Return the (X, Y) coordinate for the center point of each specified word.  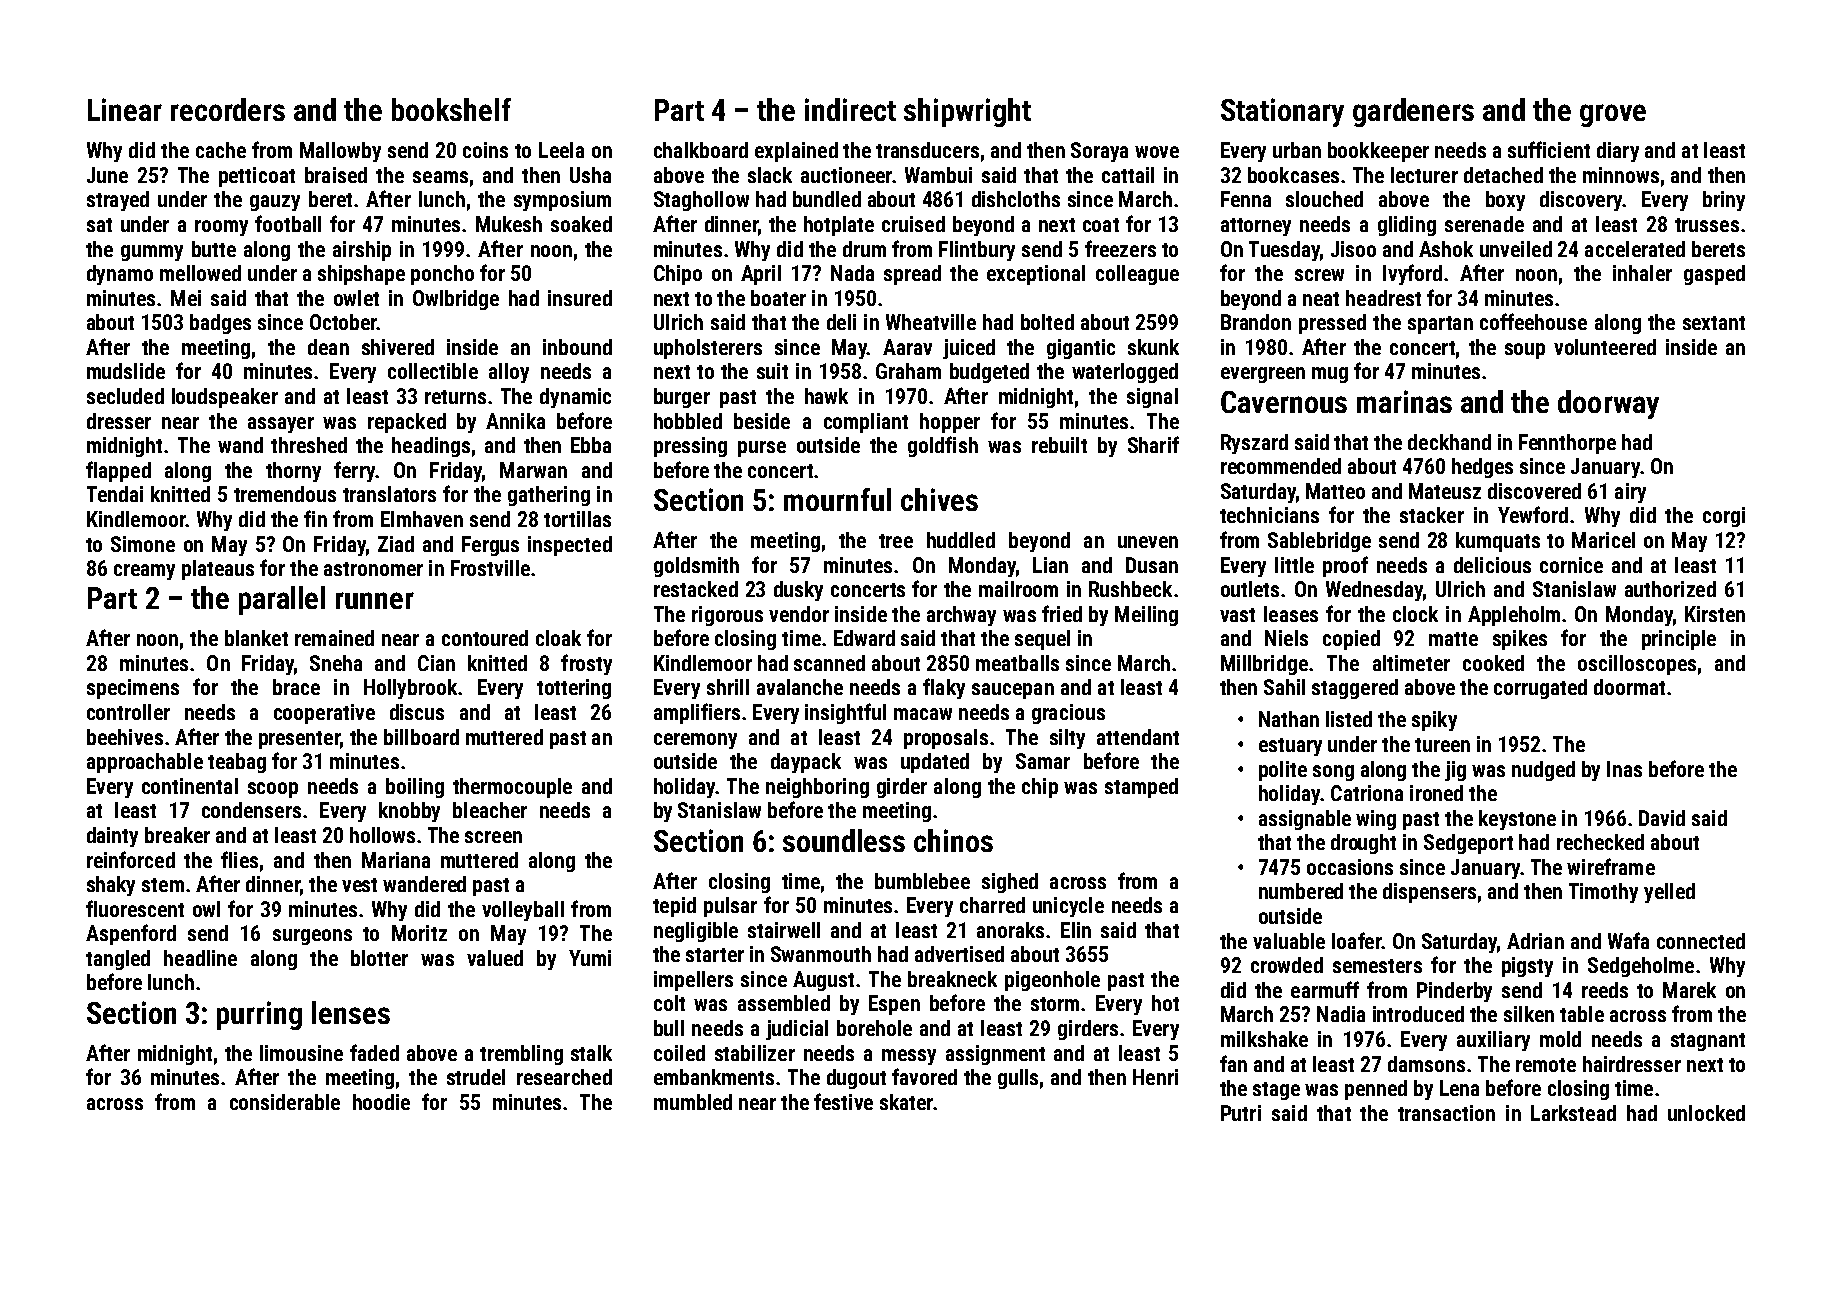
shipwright (967, 112)
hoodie (381, 1102)
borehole (874, 1028)
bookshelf (451, 109)
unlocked (1706, 1113)
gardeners (1413, 112)
